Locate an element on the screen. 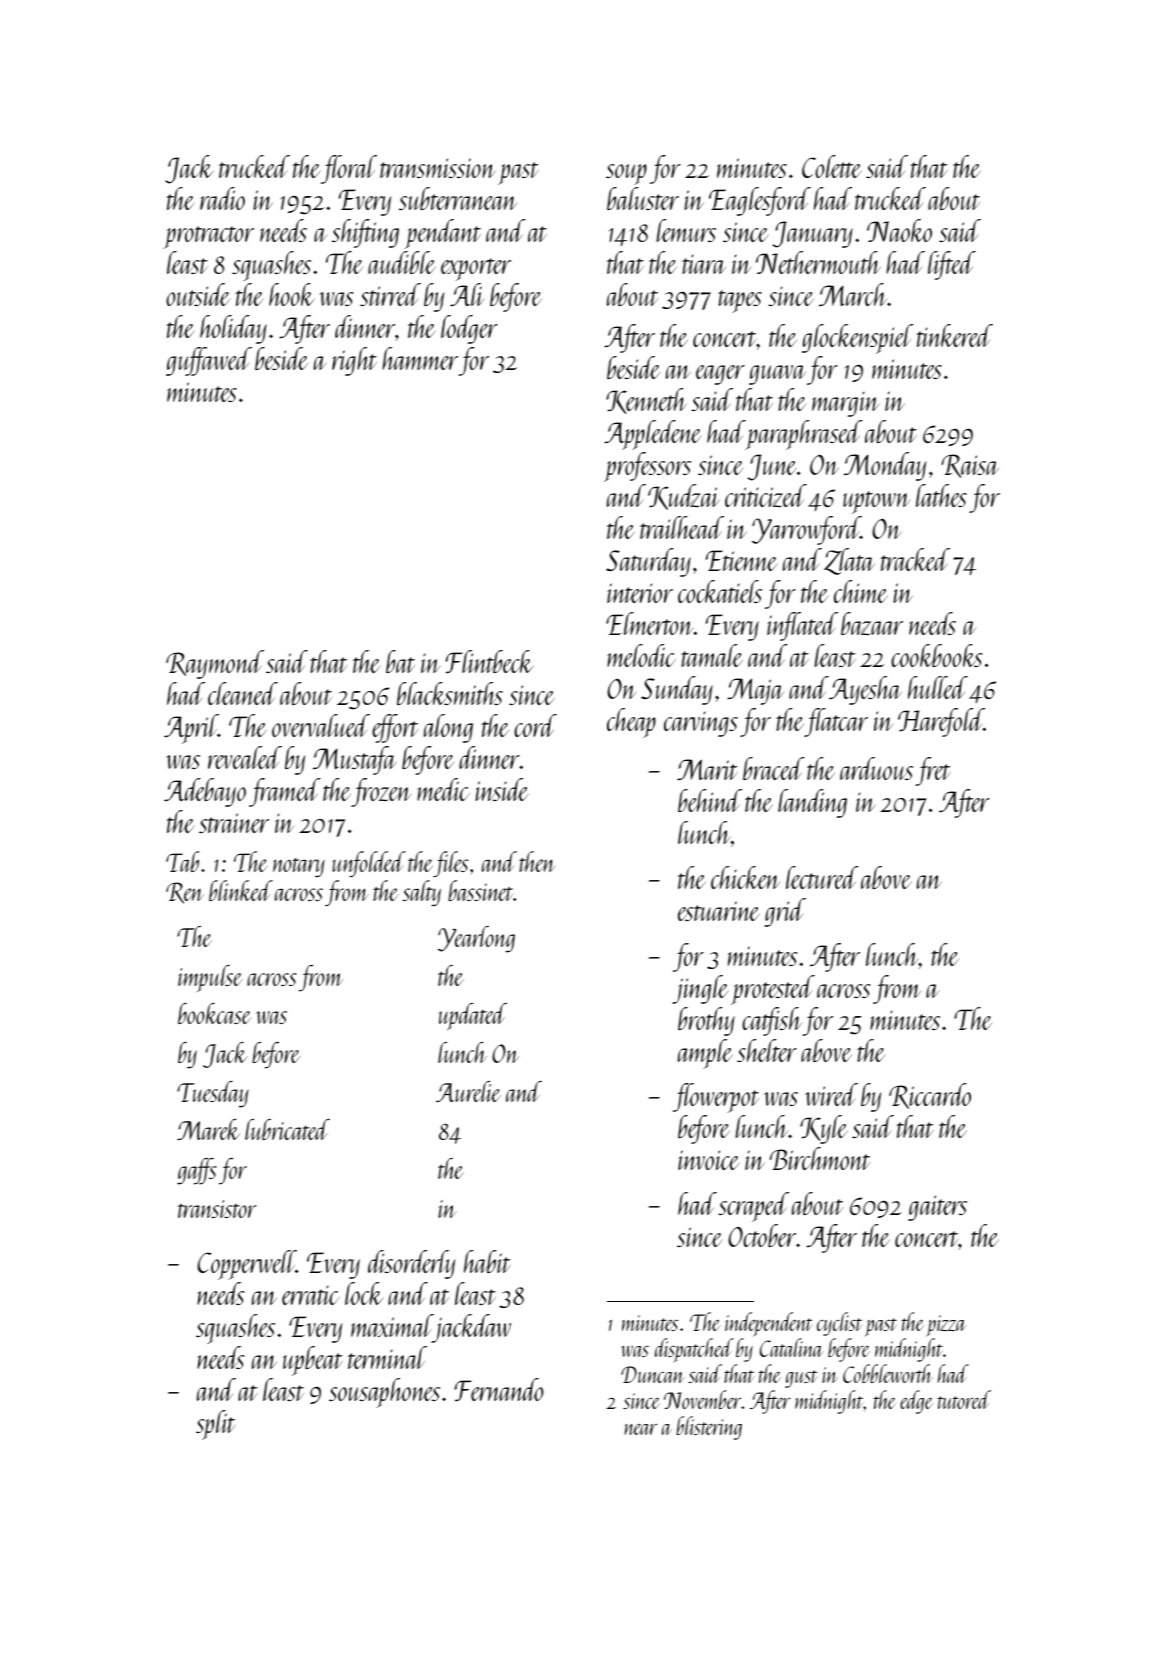  Ren is located at coordinates (185, 893).
